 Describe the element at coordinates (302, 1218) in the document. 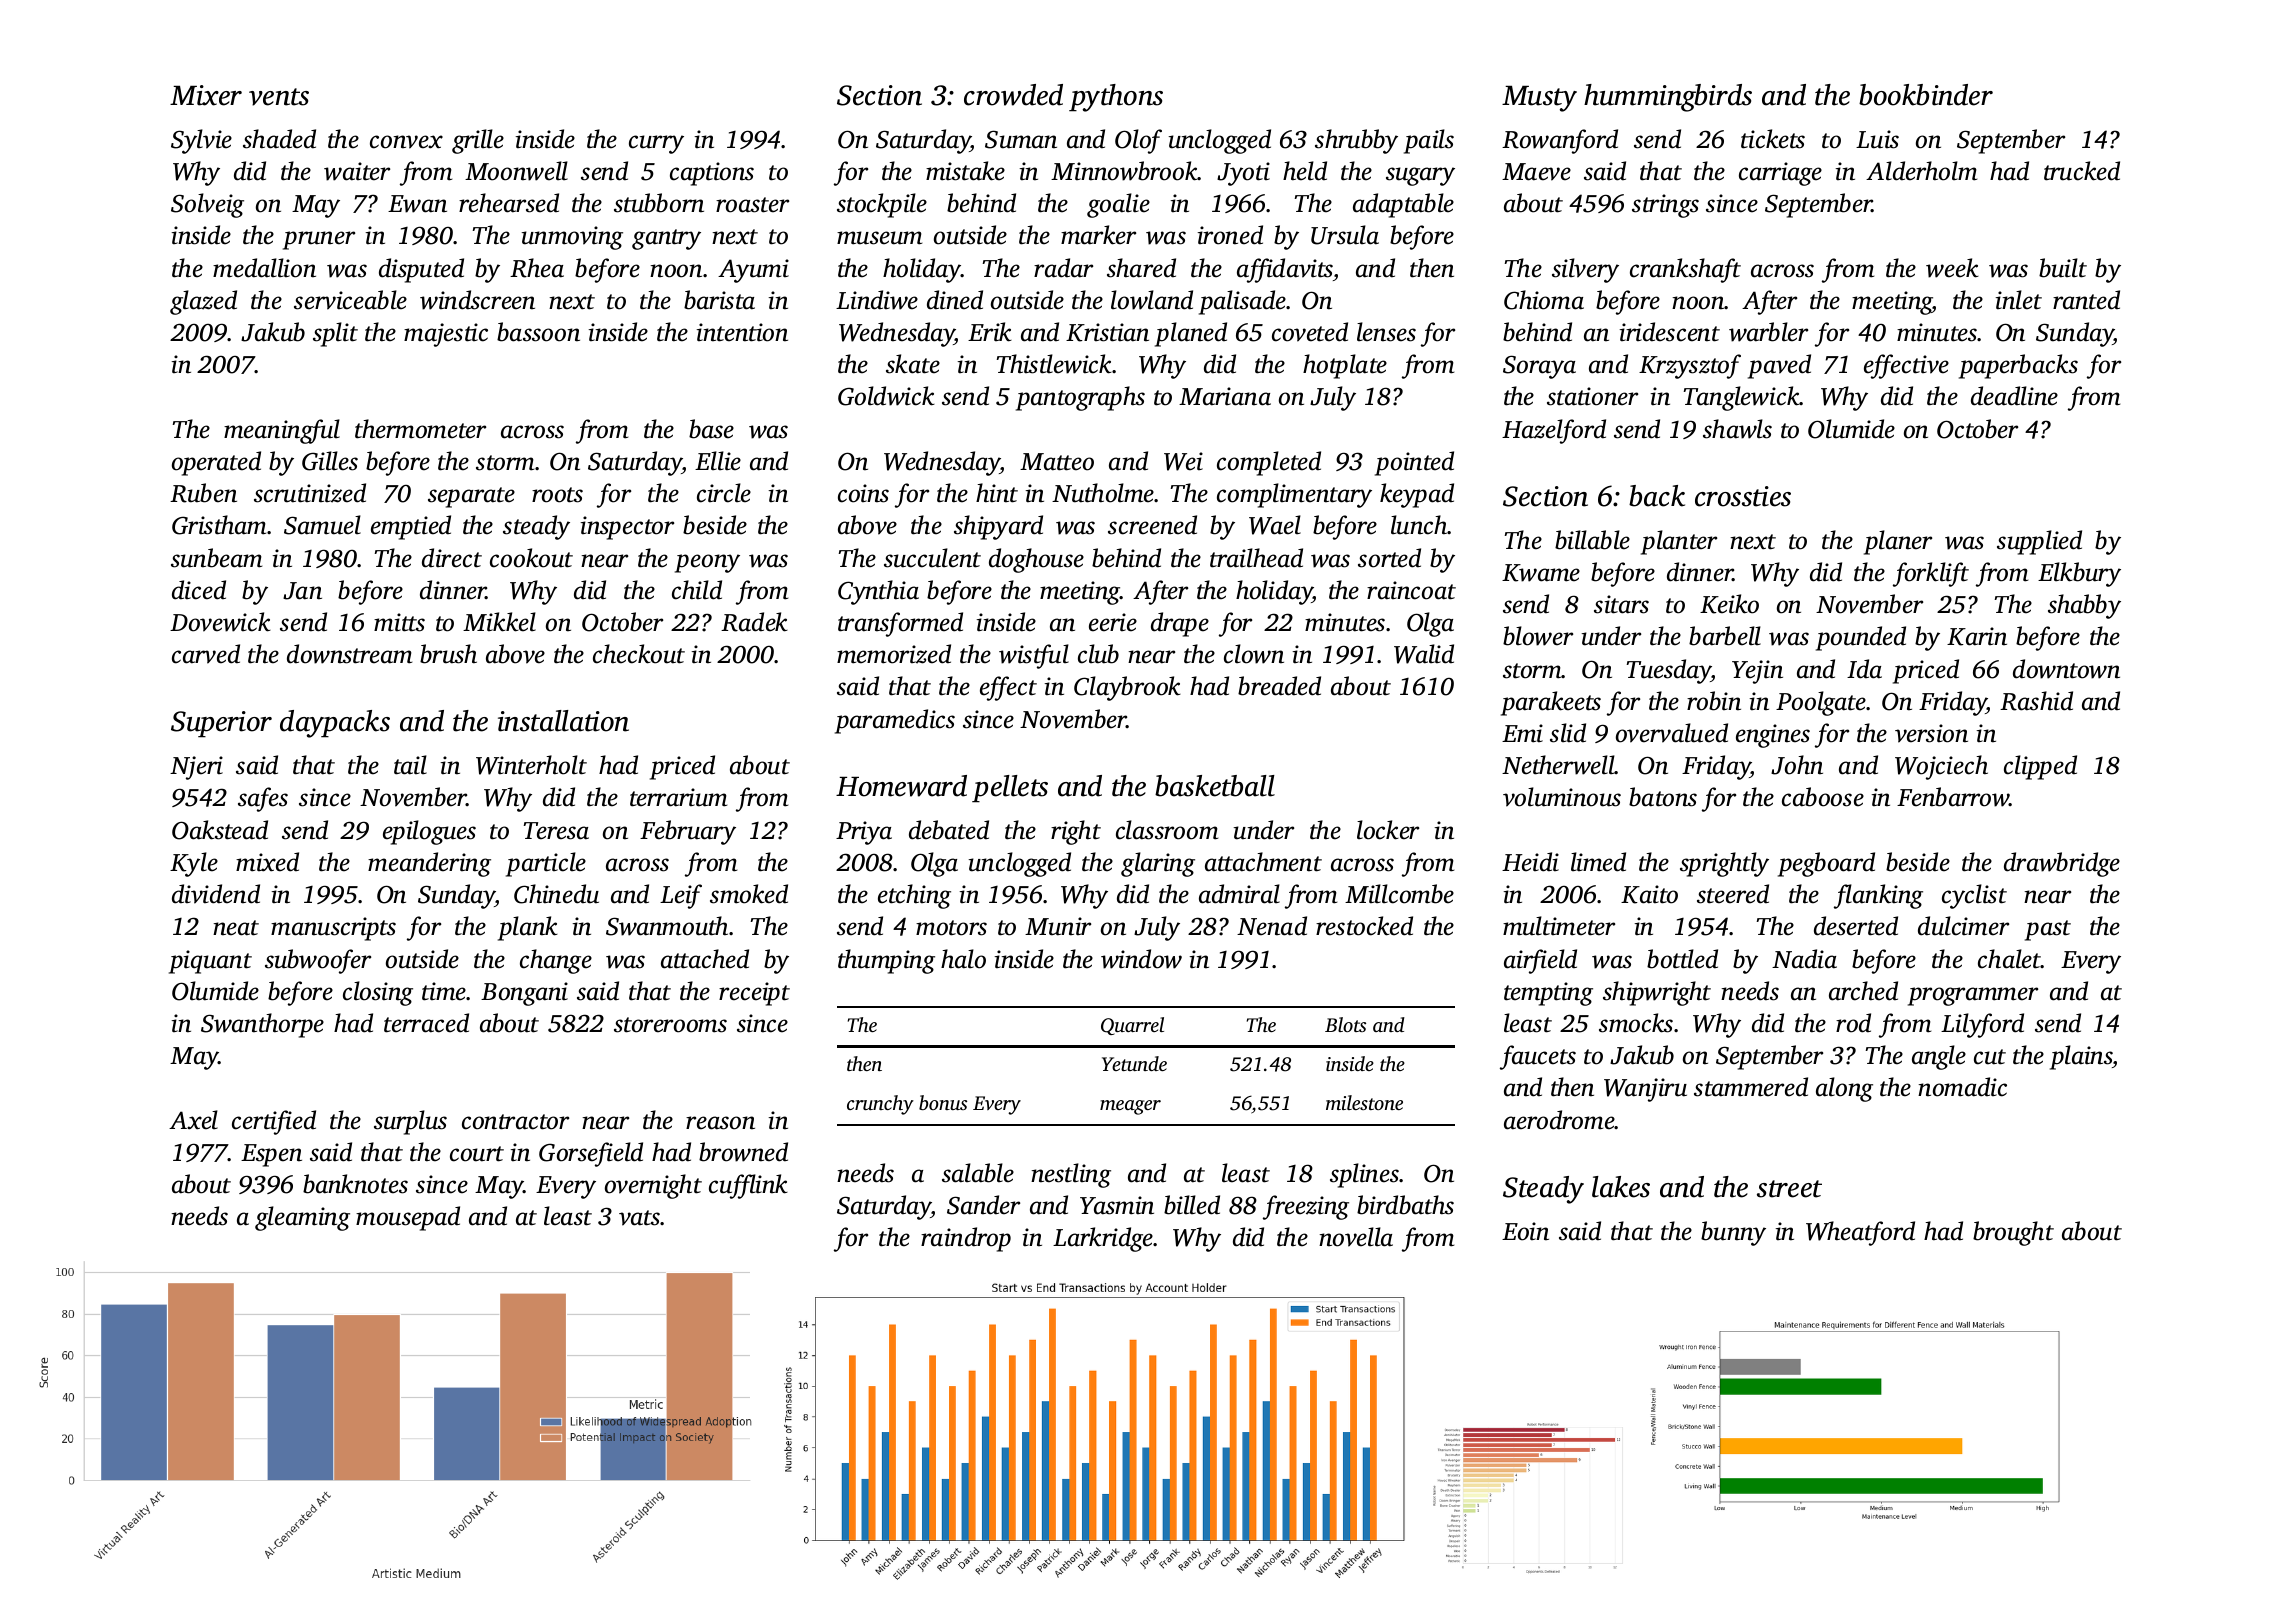

I see `gleaming` at that location.
